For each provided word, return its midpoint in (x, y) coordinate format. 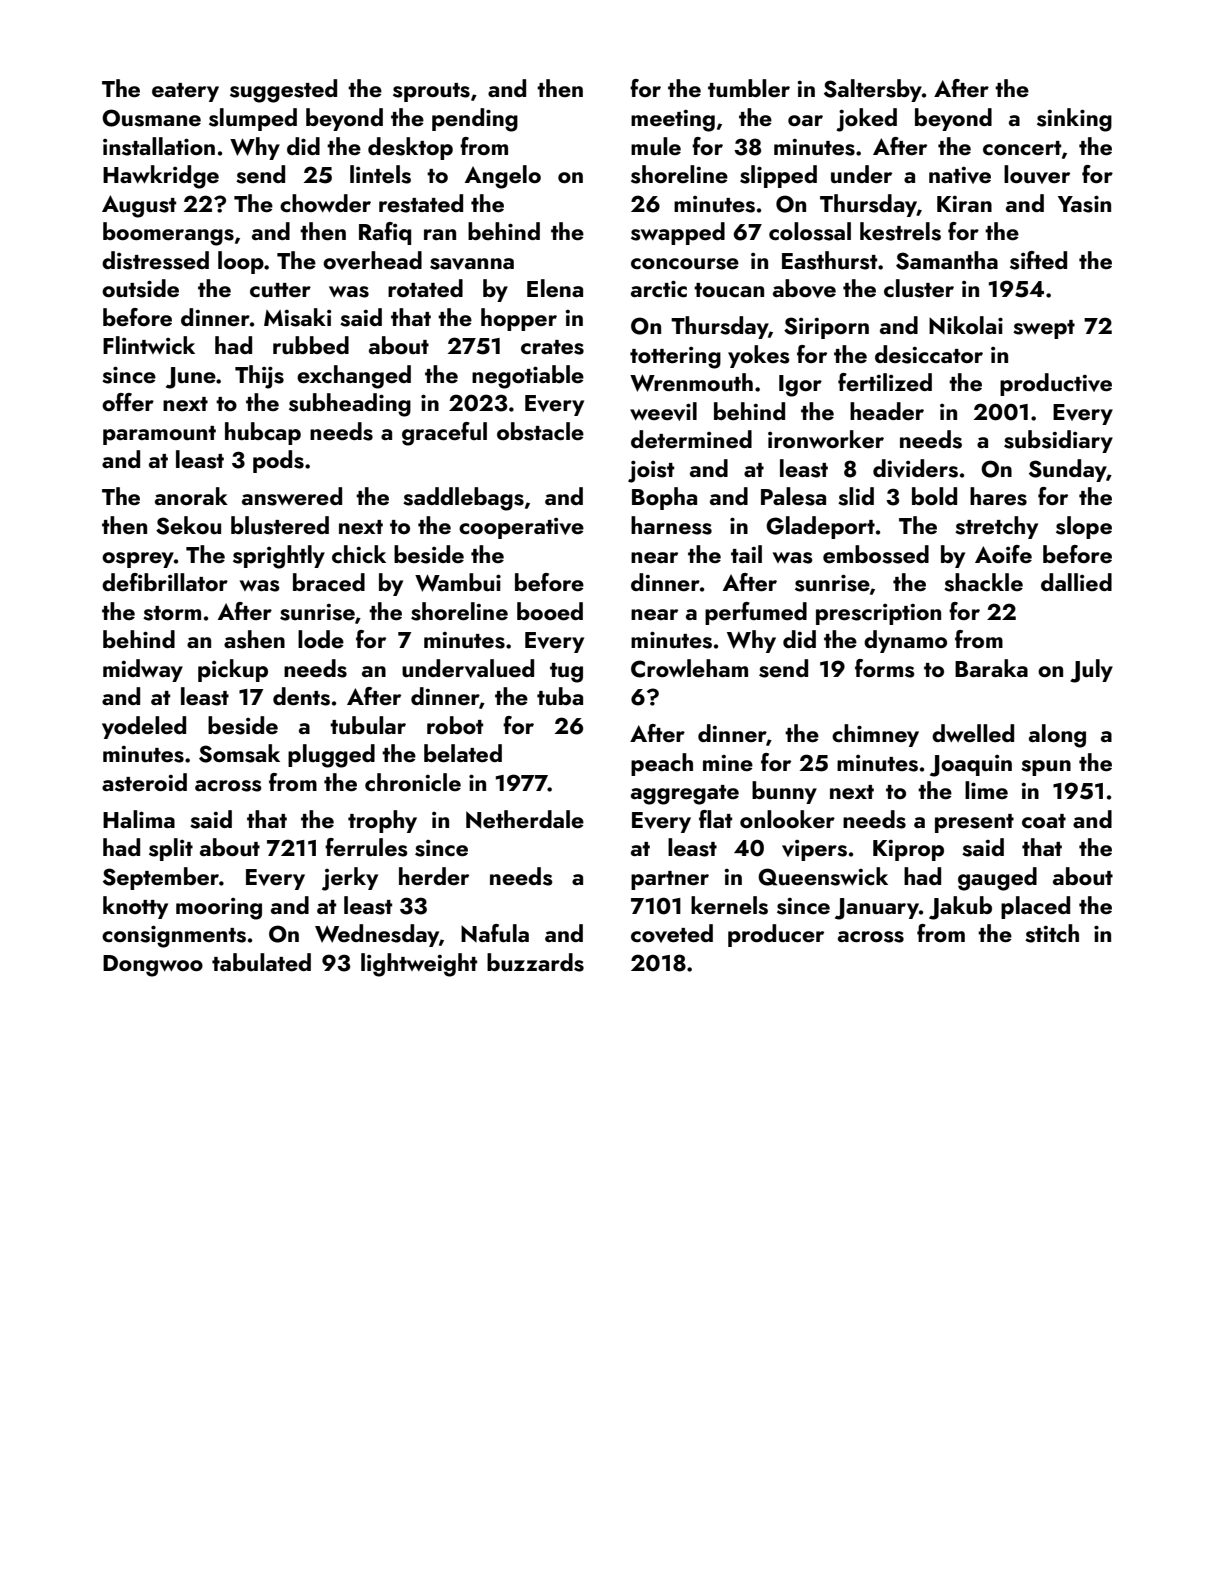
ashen (254, 639)
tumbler (749, 88)
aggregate (685, 795)
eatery (185, 92)
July (1091, 671)
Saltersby (873, 90)
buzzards (535, 962)
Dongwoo (153, 966)
